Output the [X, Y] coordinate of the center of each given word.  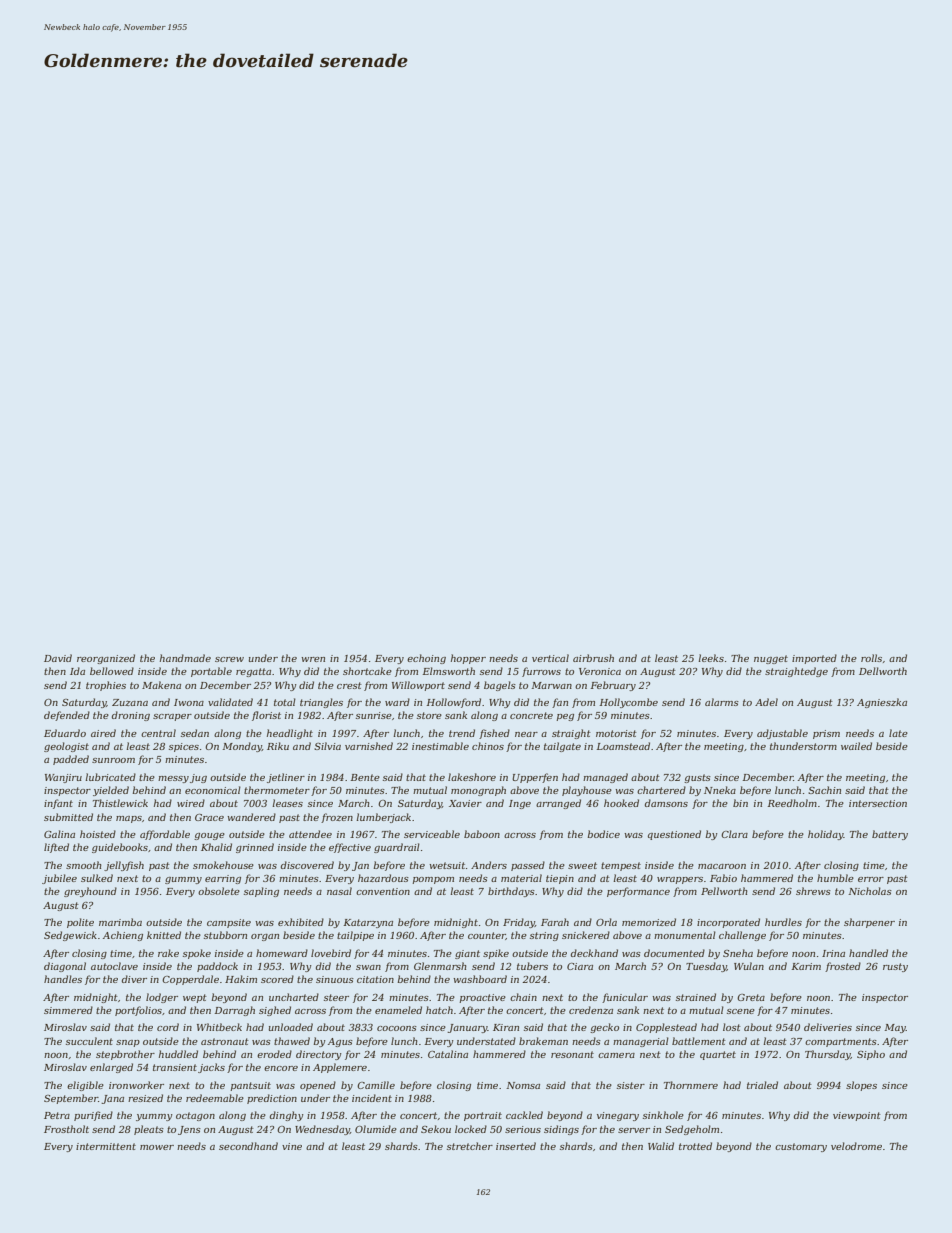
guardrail [397, 848]
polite [80, 923]
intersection [878, 803]
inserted [516, 1146]
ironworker [136, 1085]
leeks [711, 658]
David [58, 658]
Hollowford [453, 703]
